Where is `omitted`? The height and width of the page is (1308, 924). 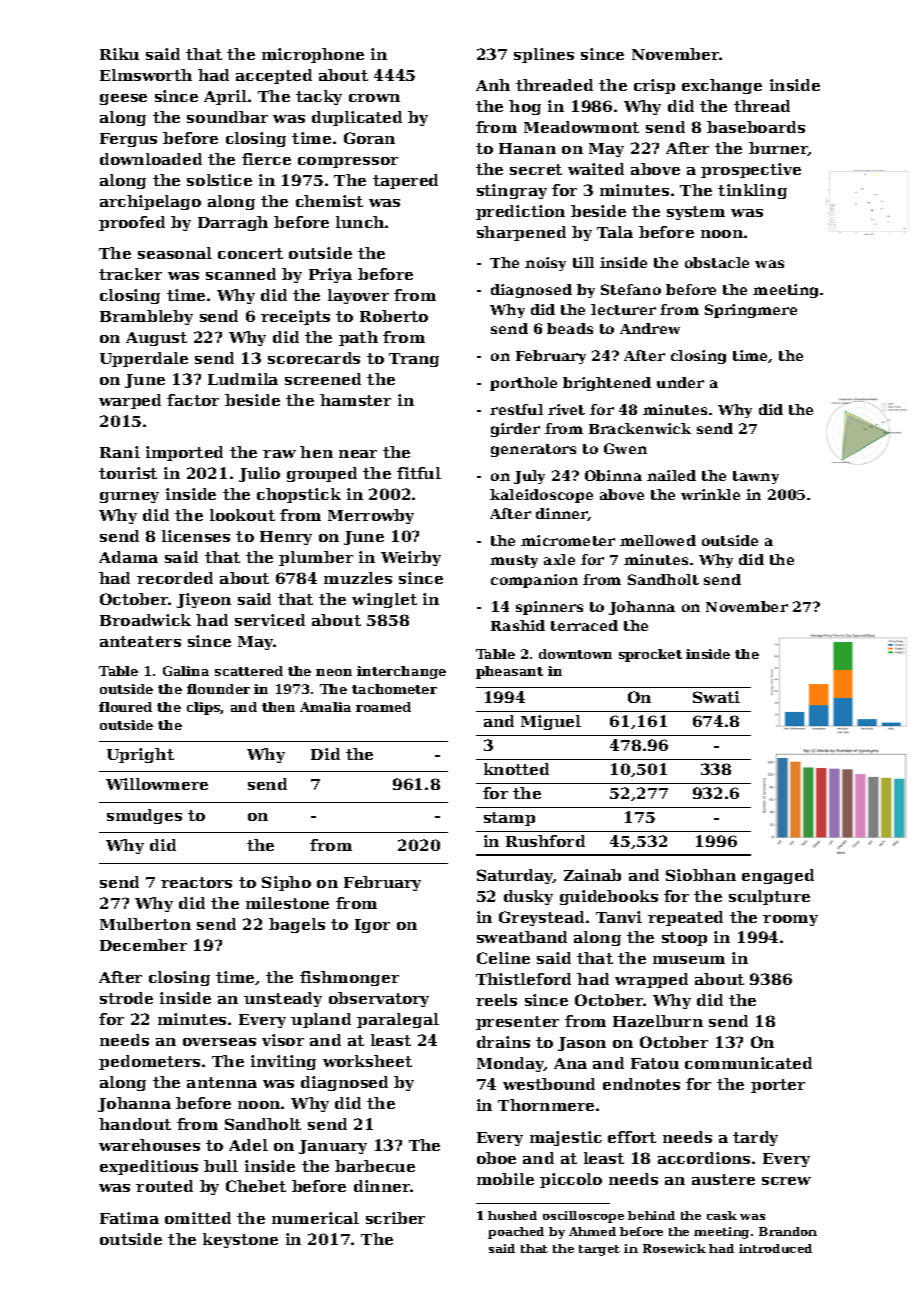 omitted is located at coordinates (198, 1218).
